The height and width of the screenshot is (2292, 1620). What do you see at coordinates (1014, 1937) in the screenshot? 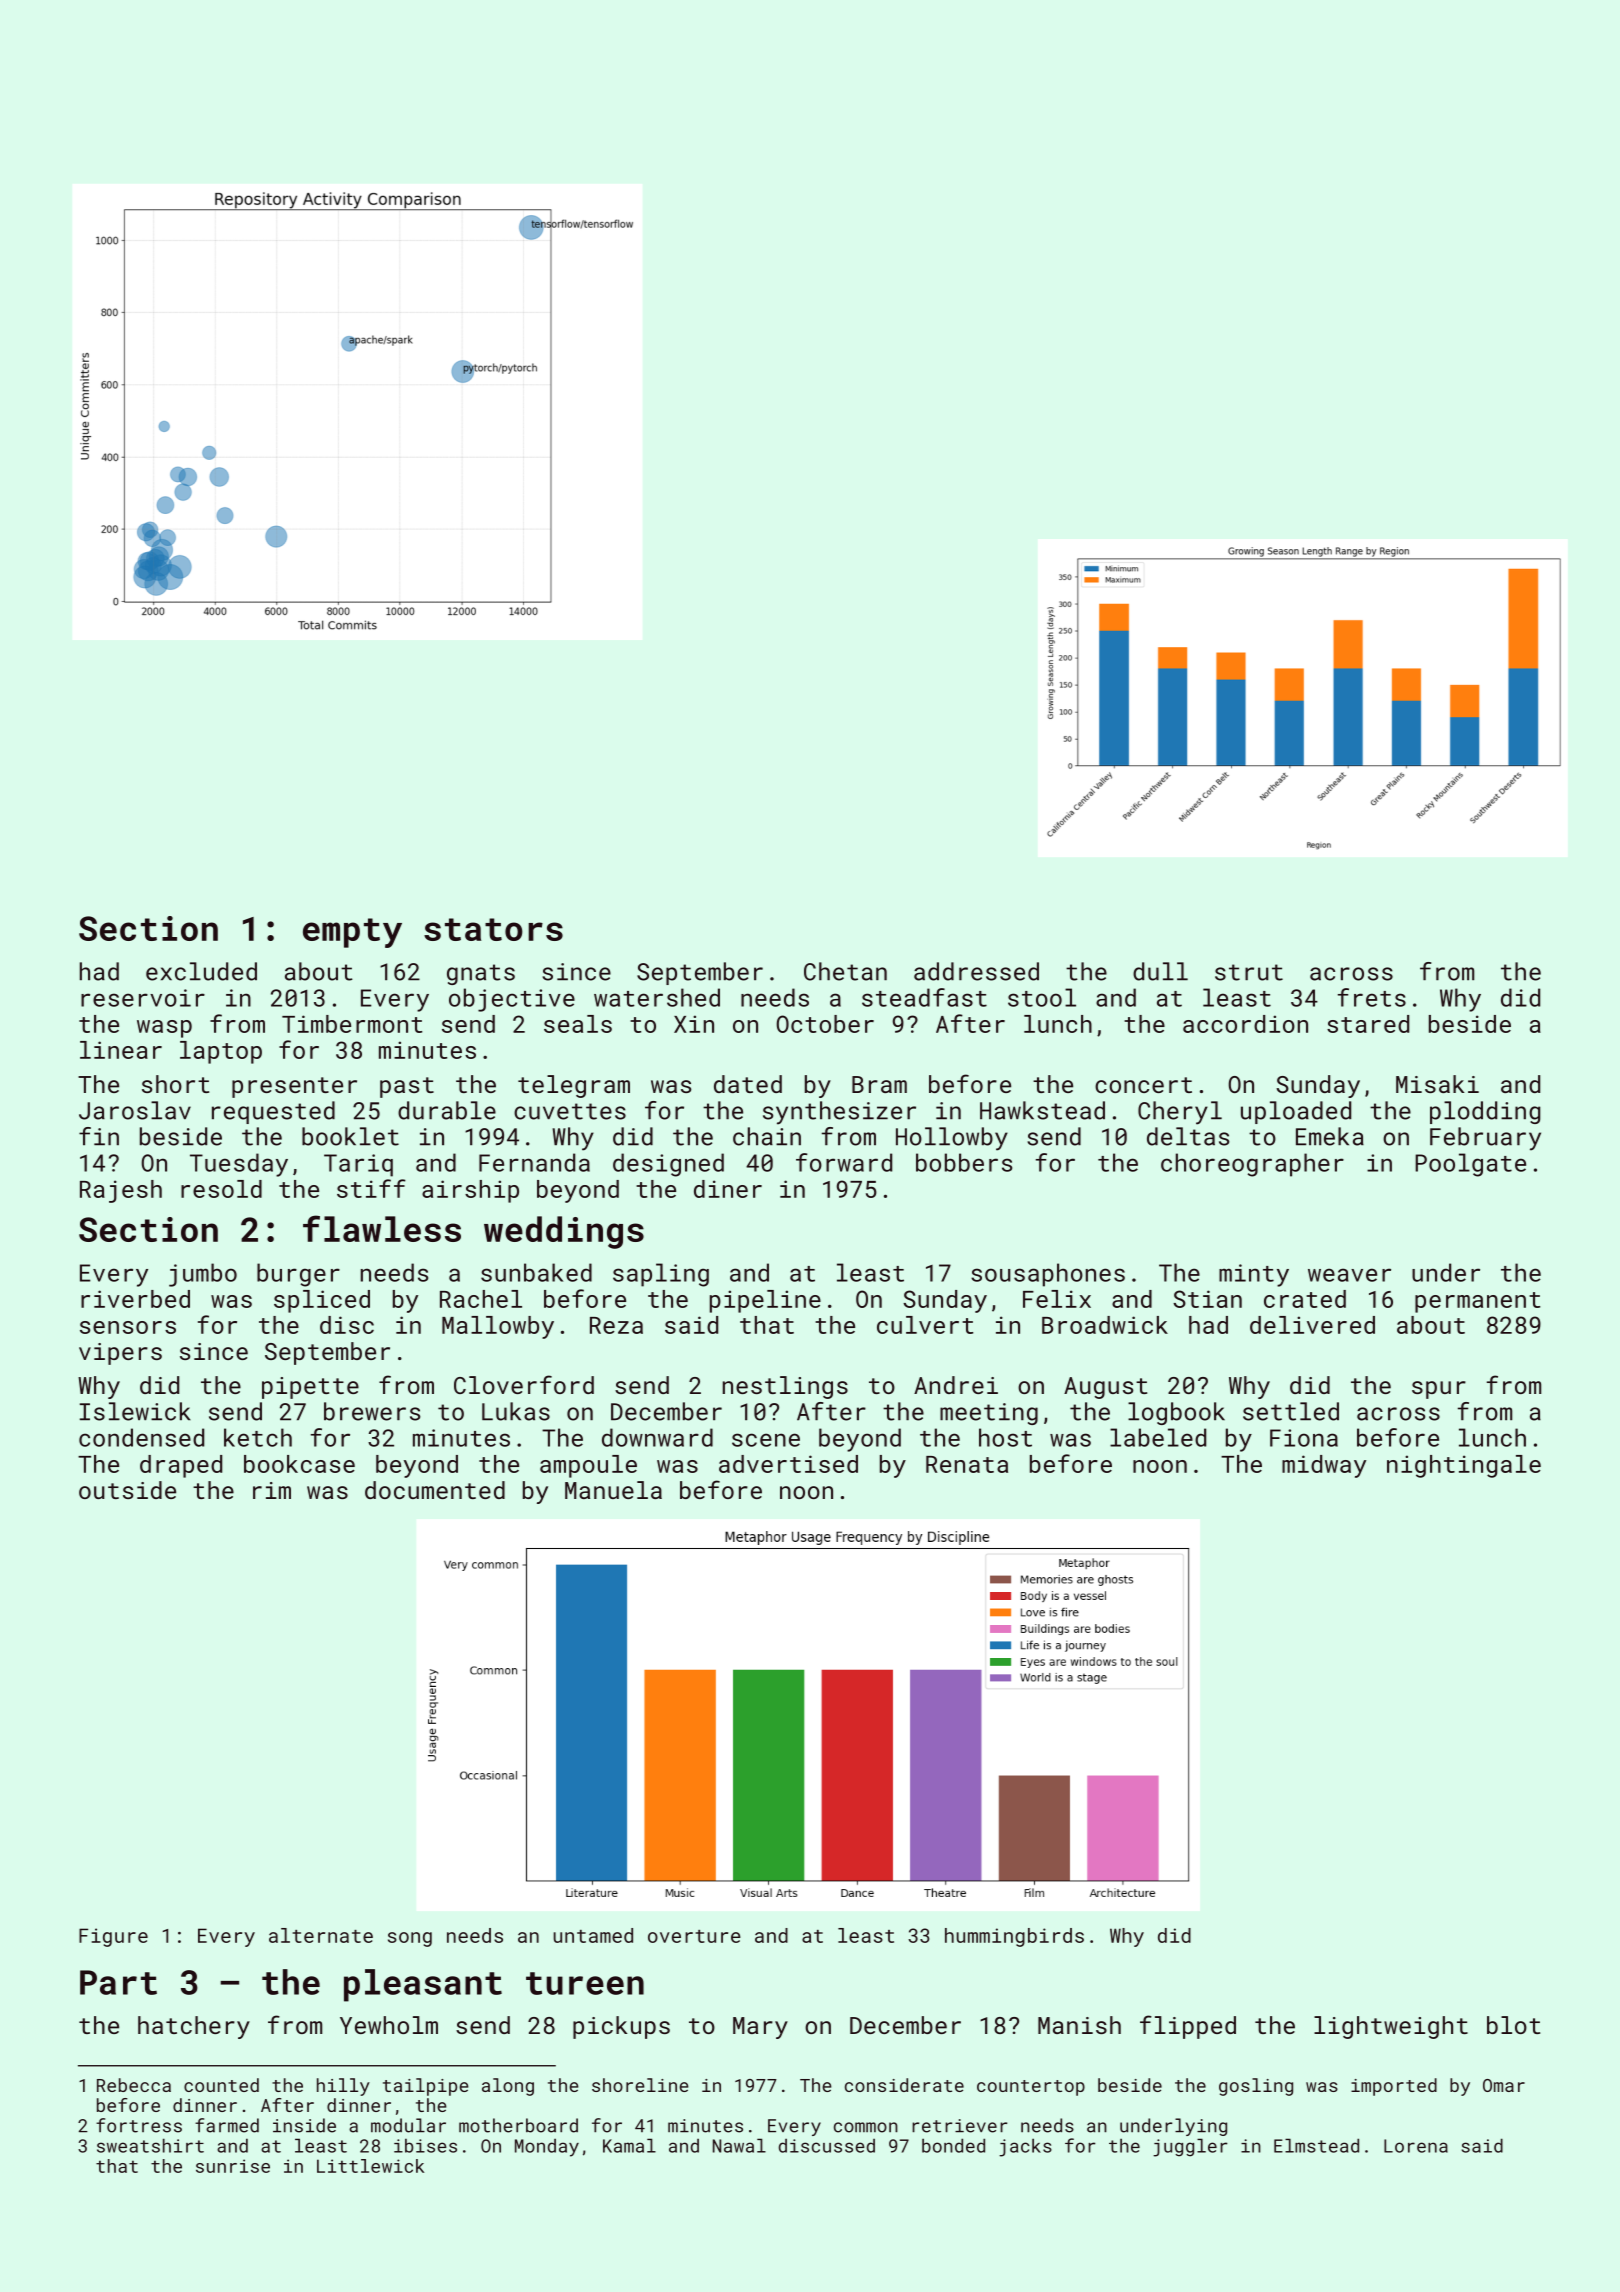
I see `hummingbirds` at bounding box center [1014, 1937].
